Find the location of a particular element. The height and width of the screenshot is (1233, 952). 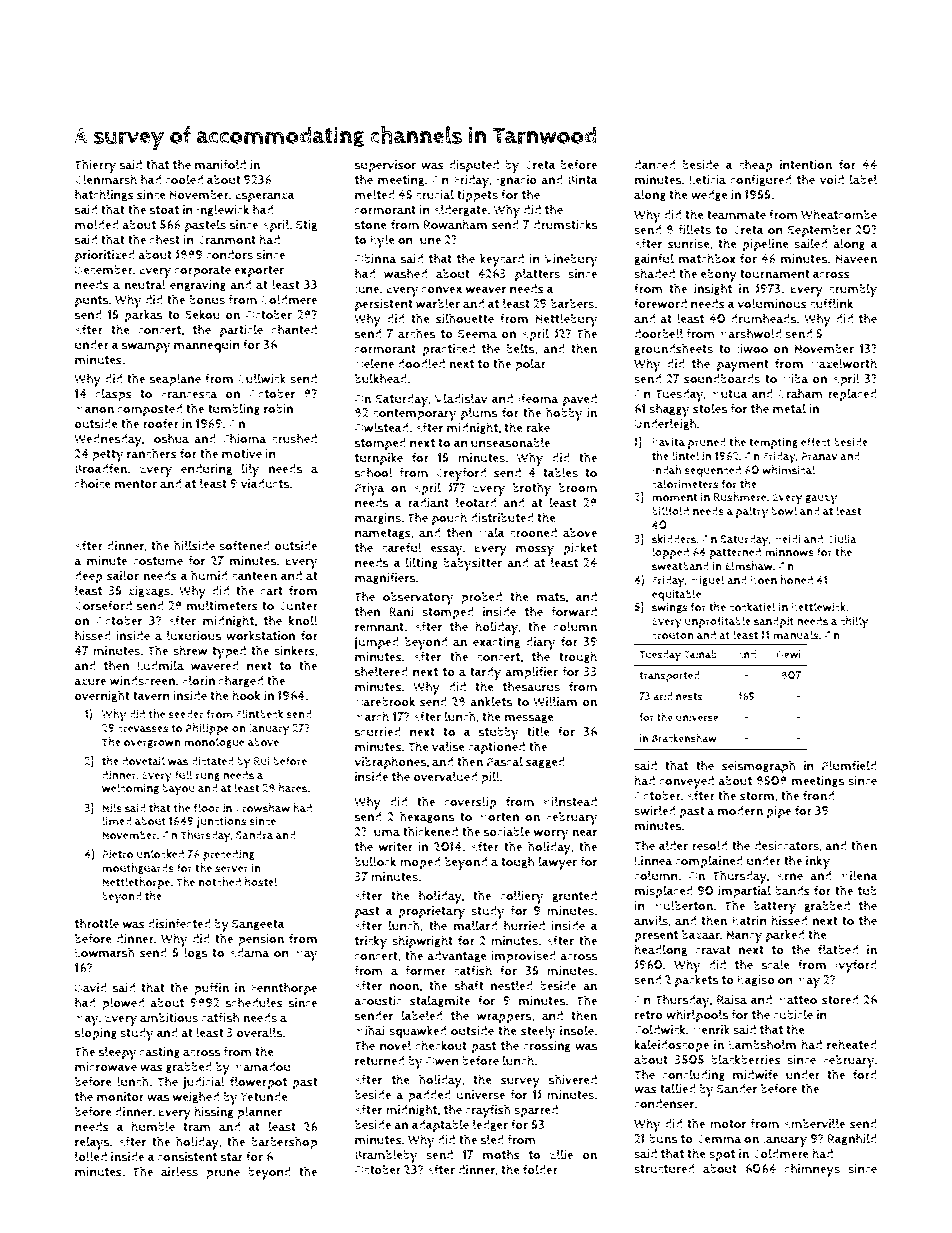

welcoming is located at coordinates (130, 788).
